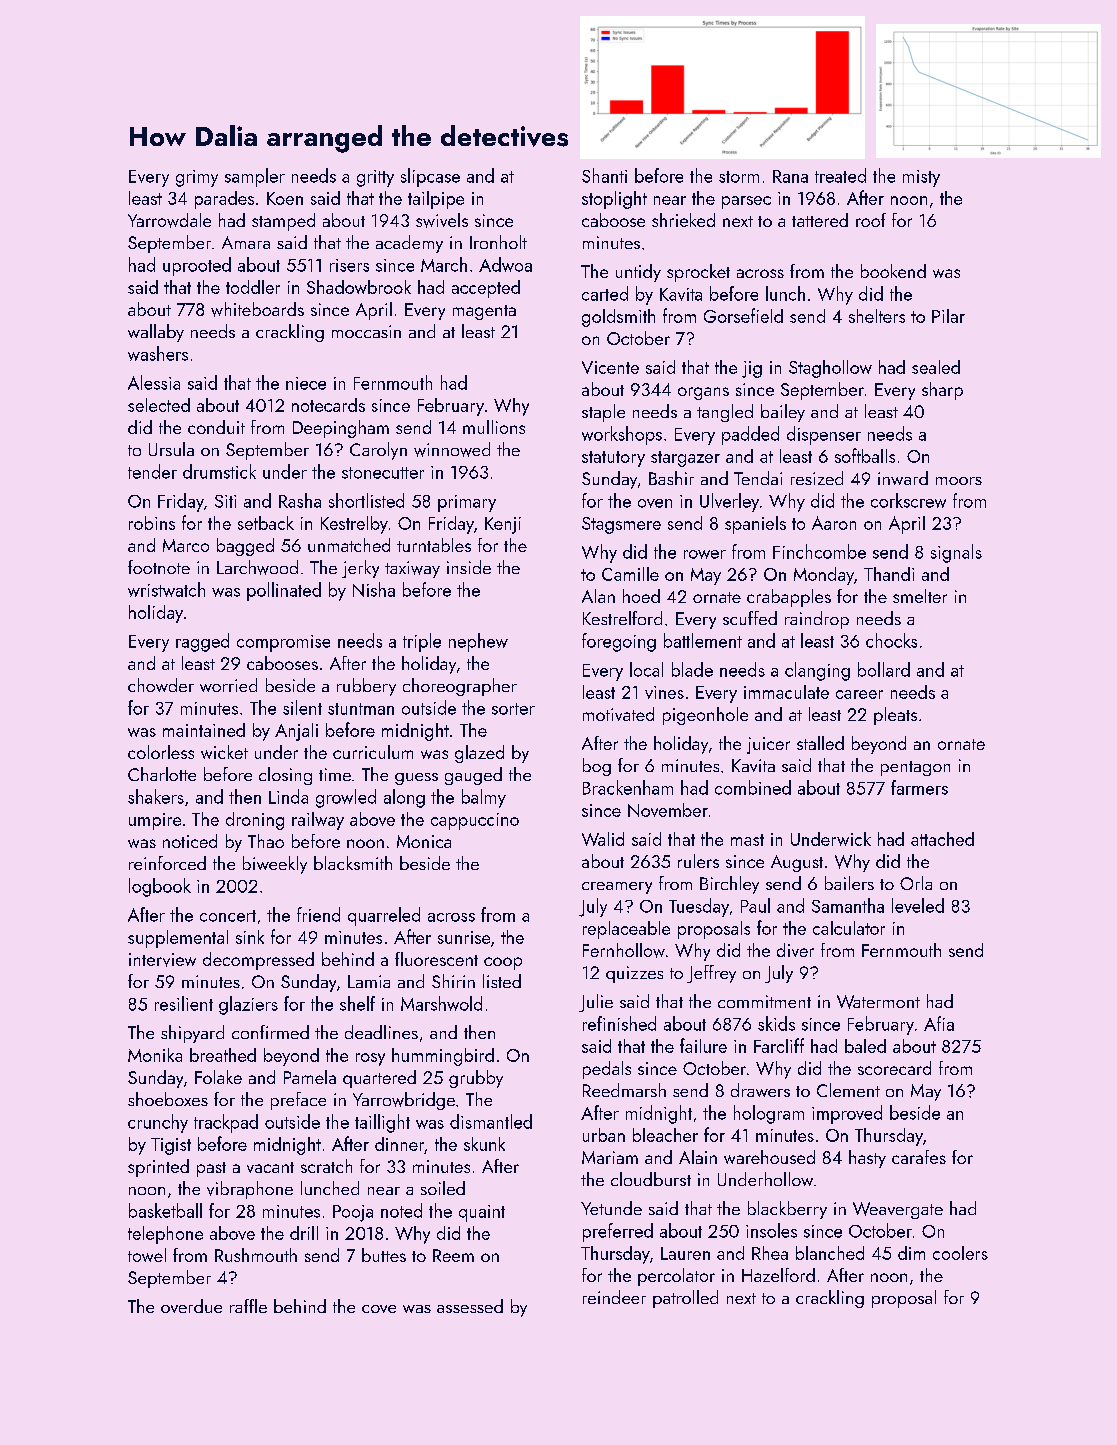  What do you see at coordinates (248, 1306) in the document?
I see `raffle` at bounding box center [248, 1306].
